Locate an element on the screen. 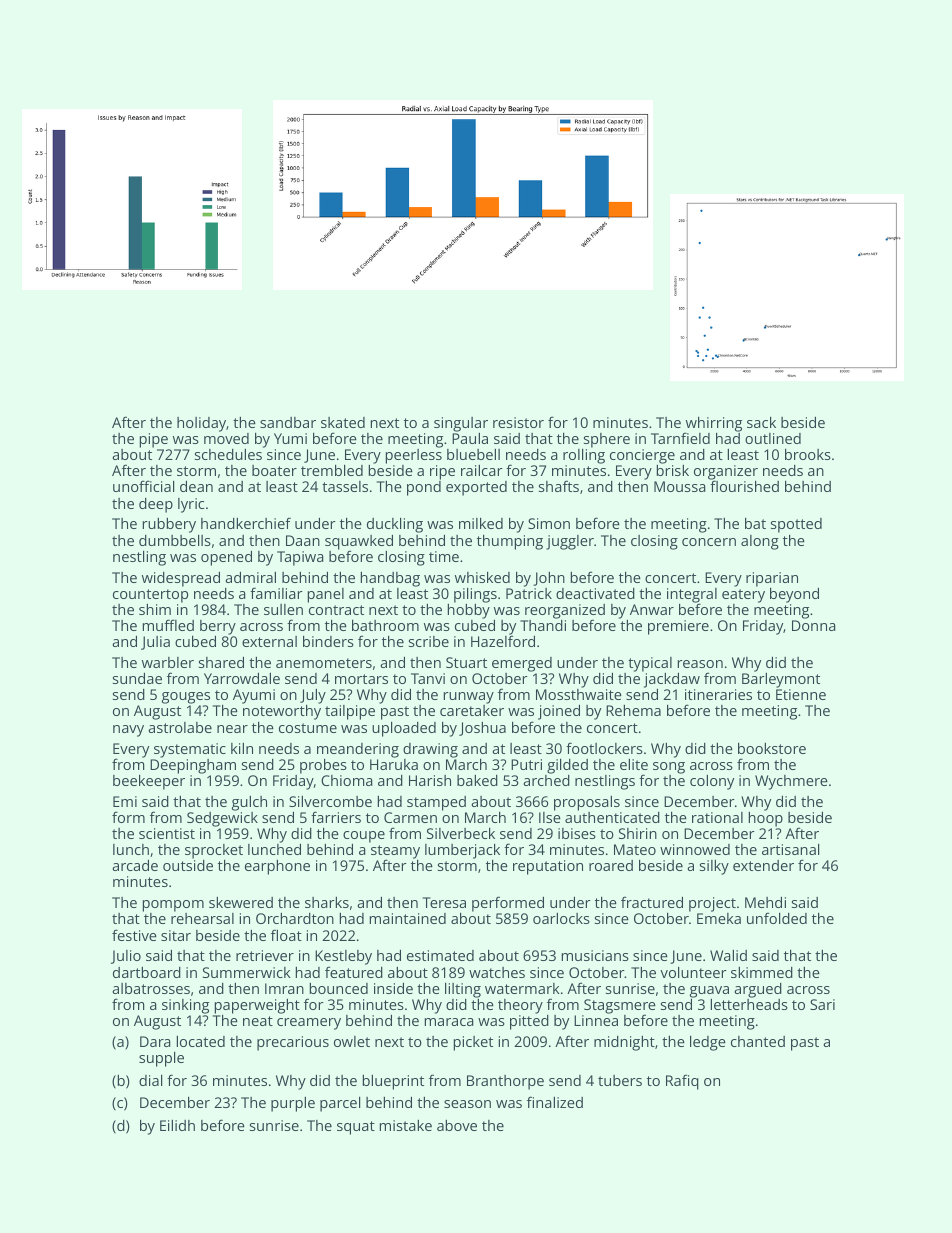 The height and width of the screenshot is (1233, 952). sack is located at coordinates (761, 422).
